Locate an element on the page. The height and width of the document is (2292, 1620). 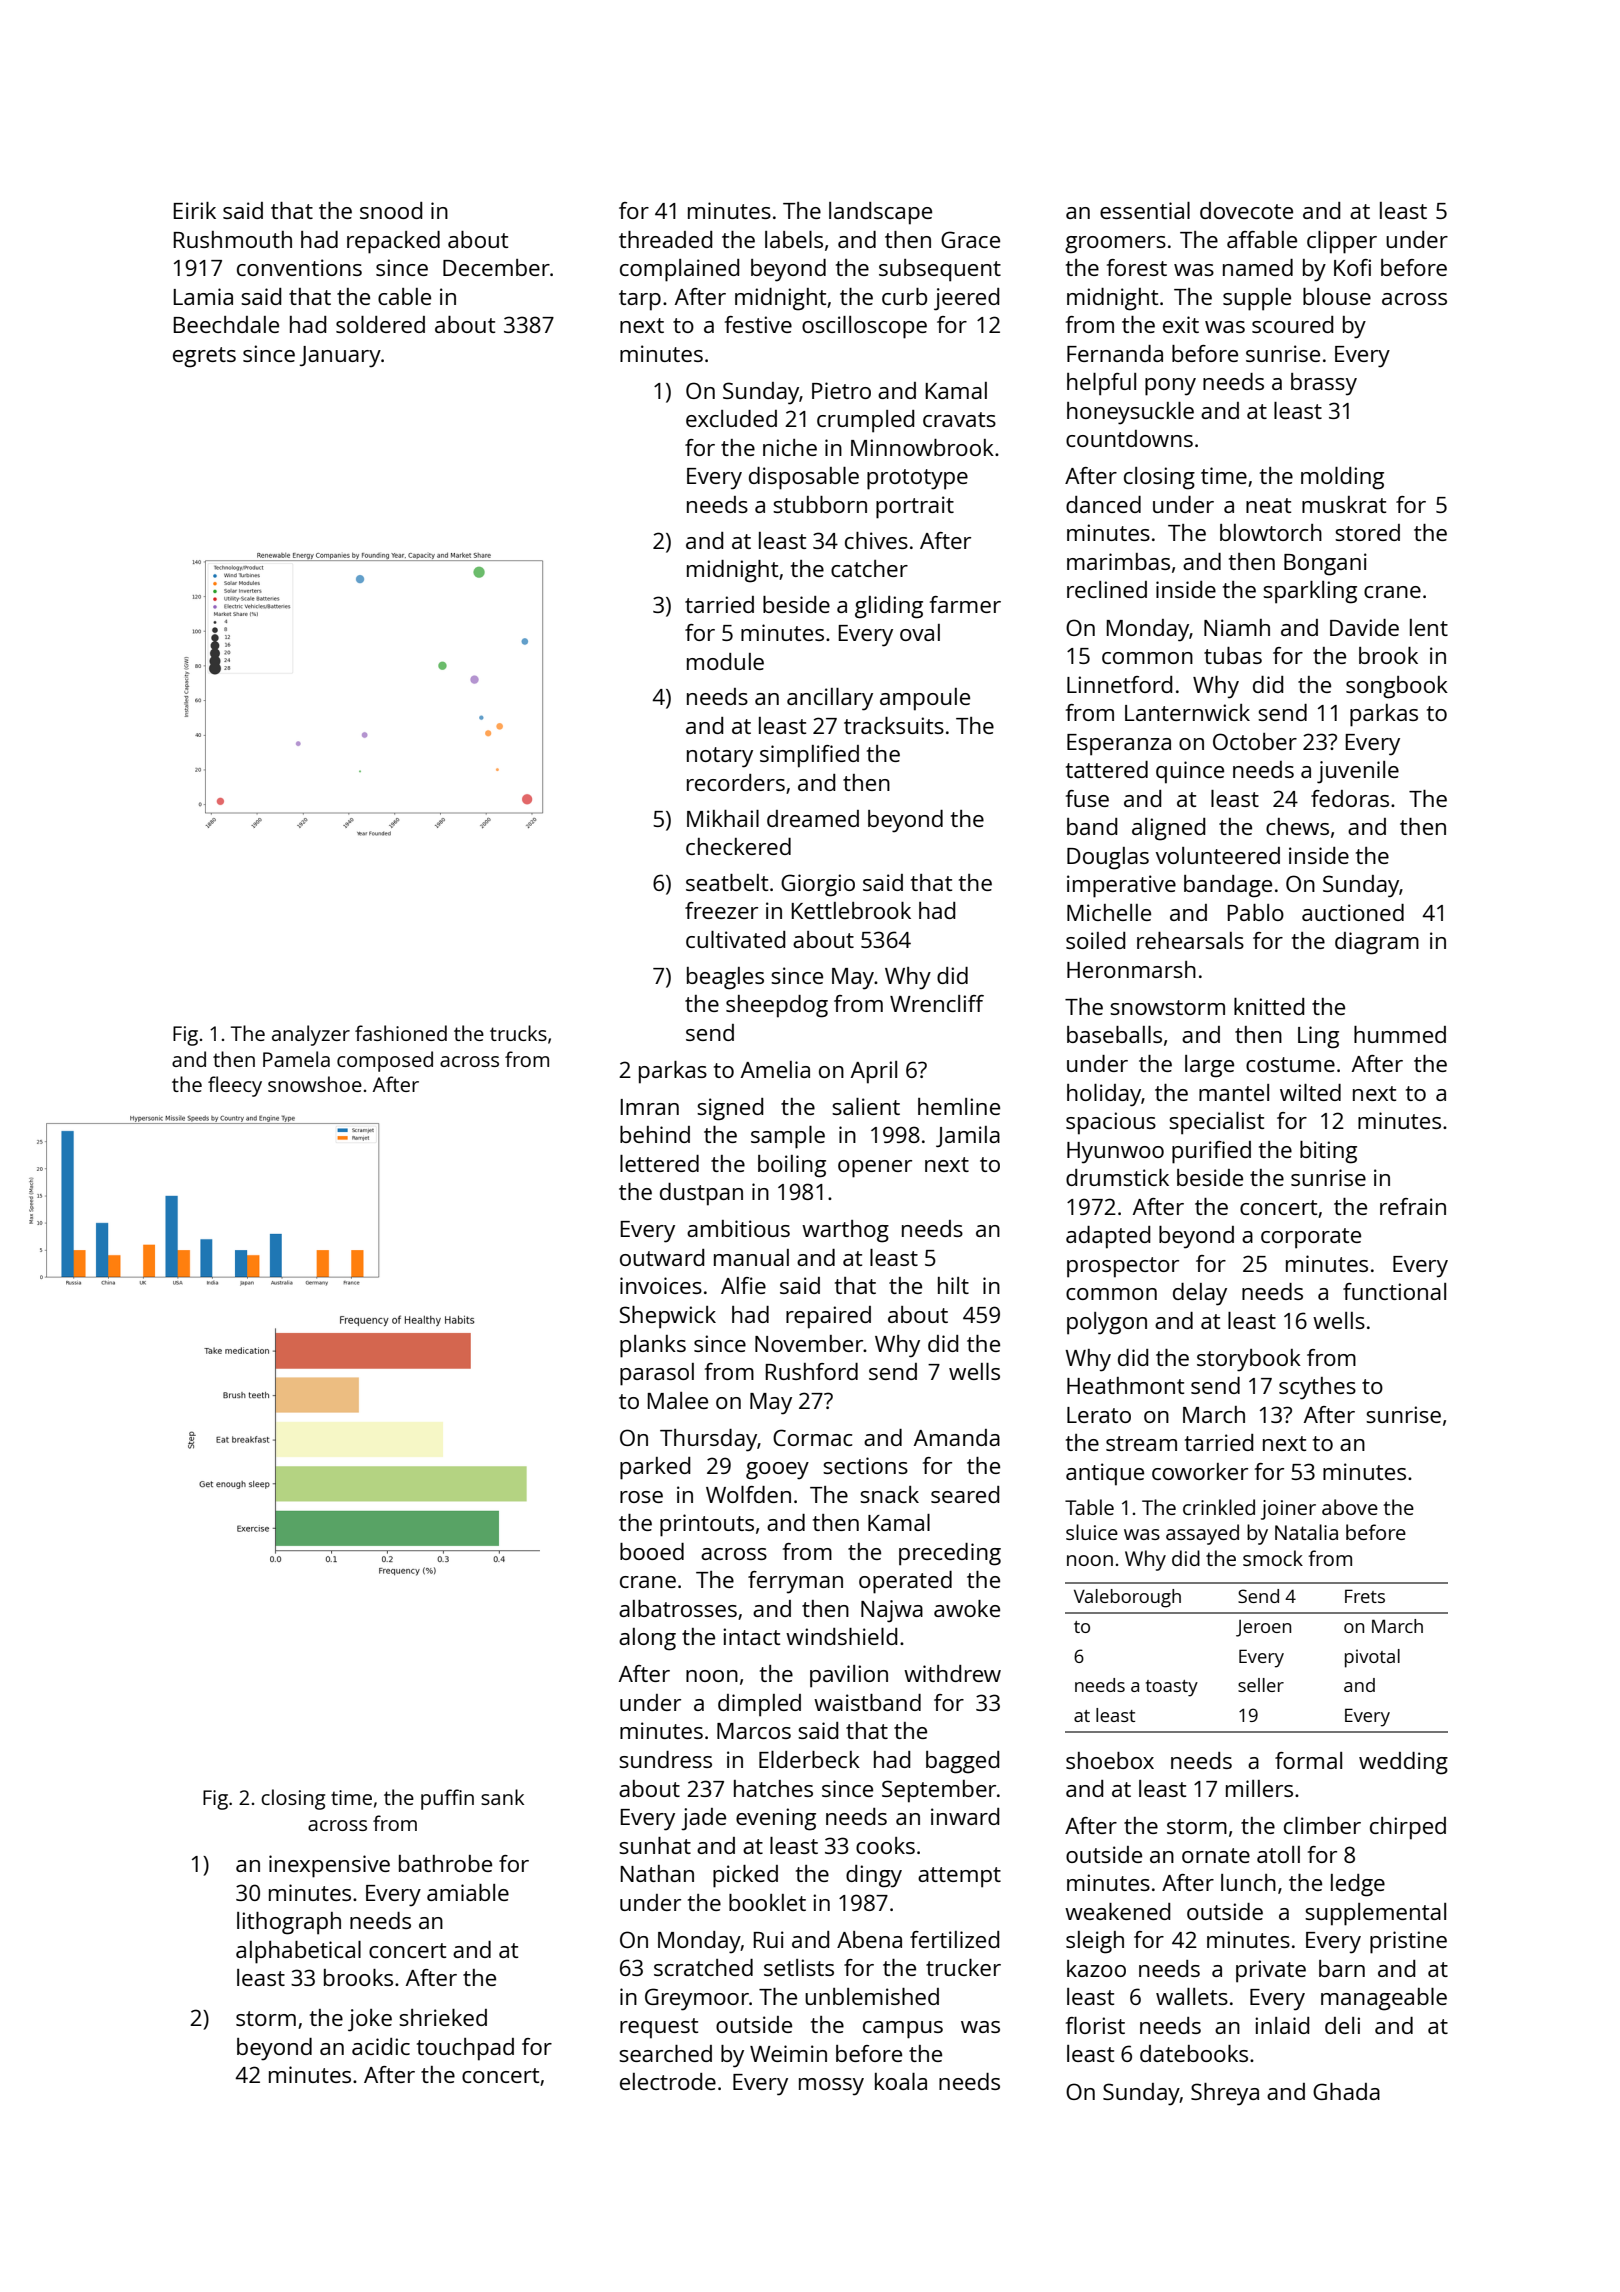
lithograph is located at coordinates (289, 1923).
